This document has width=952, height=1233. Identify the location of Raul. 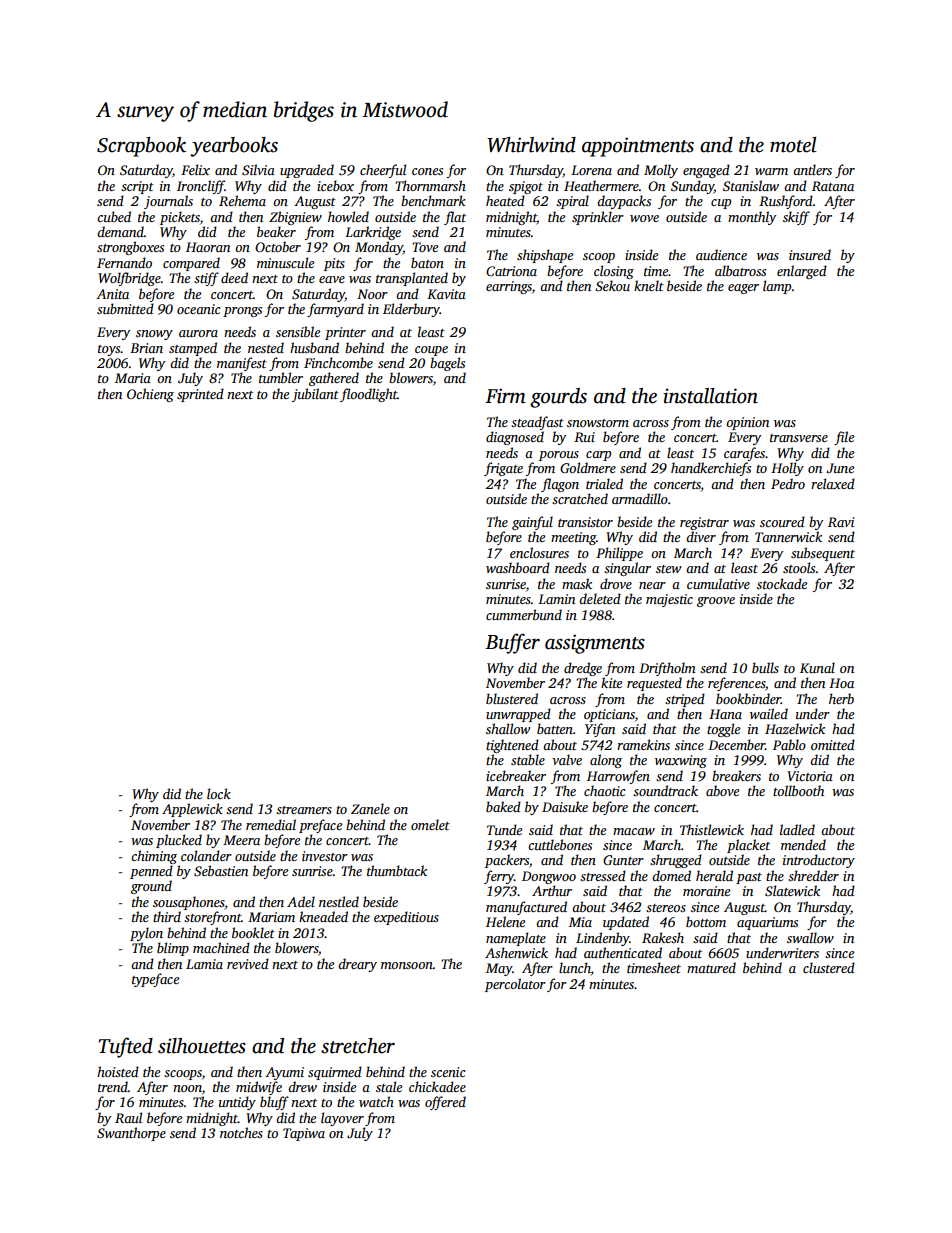
(128, 1117).
